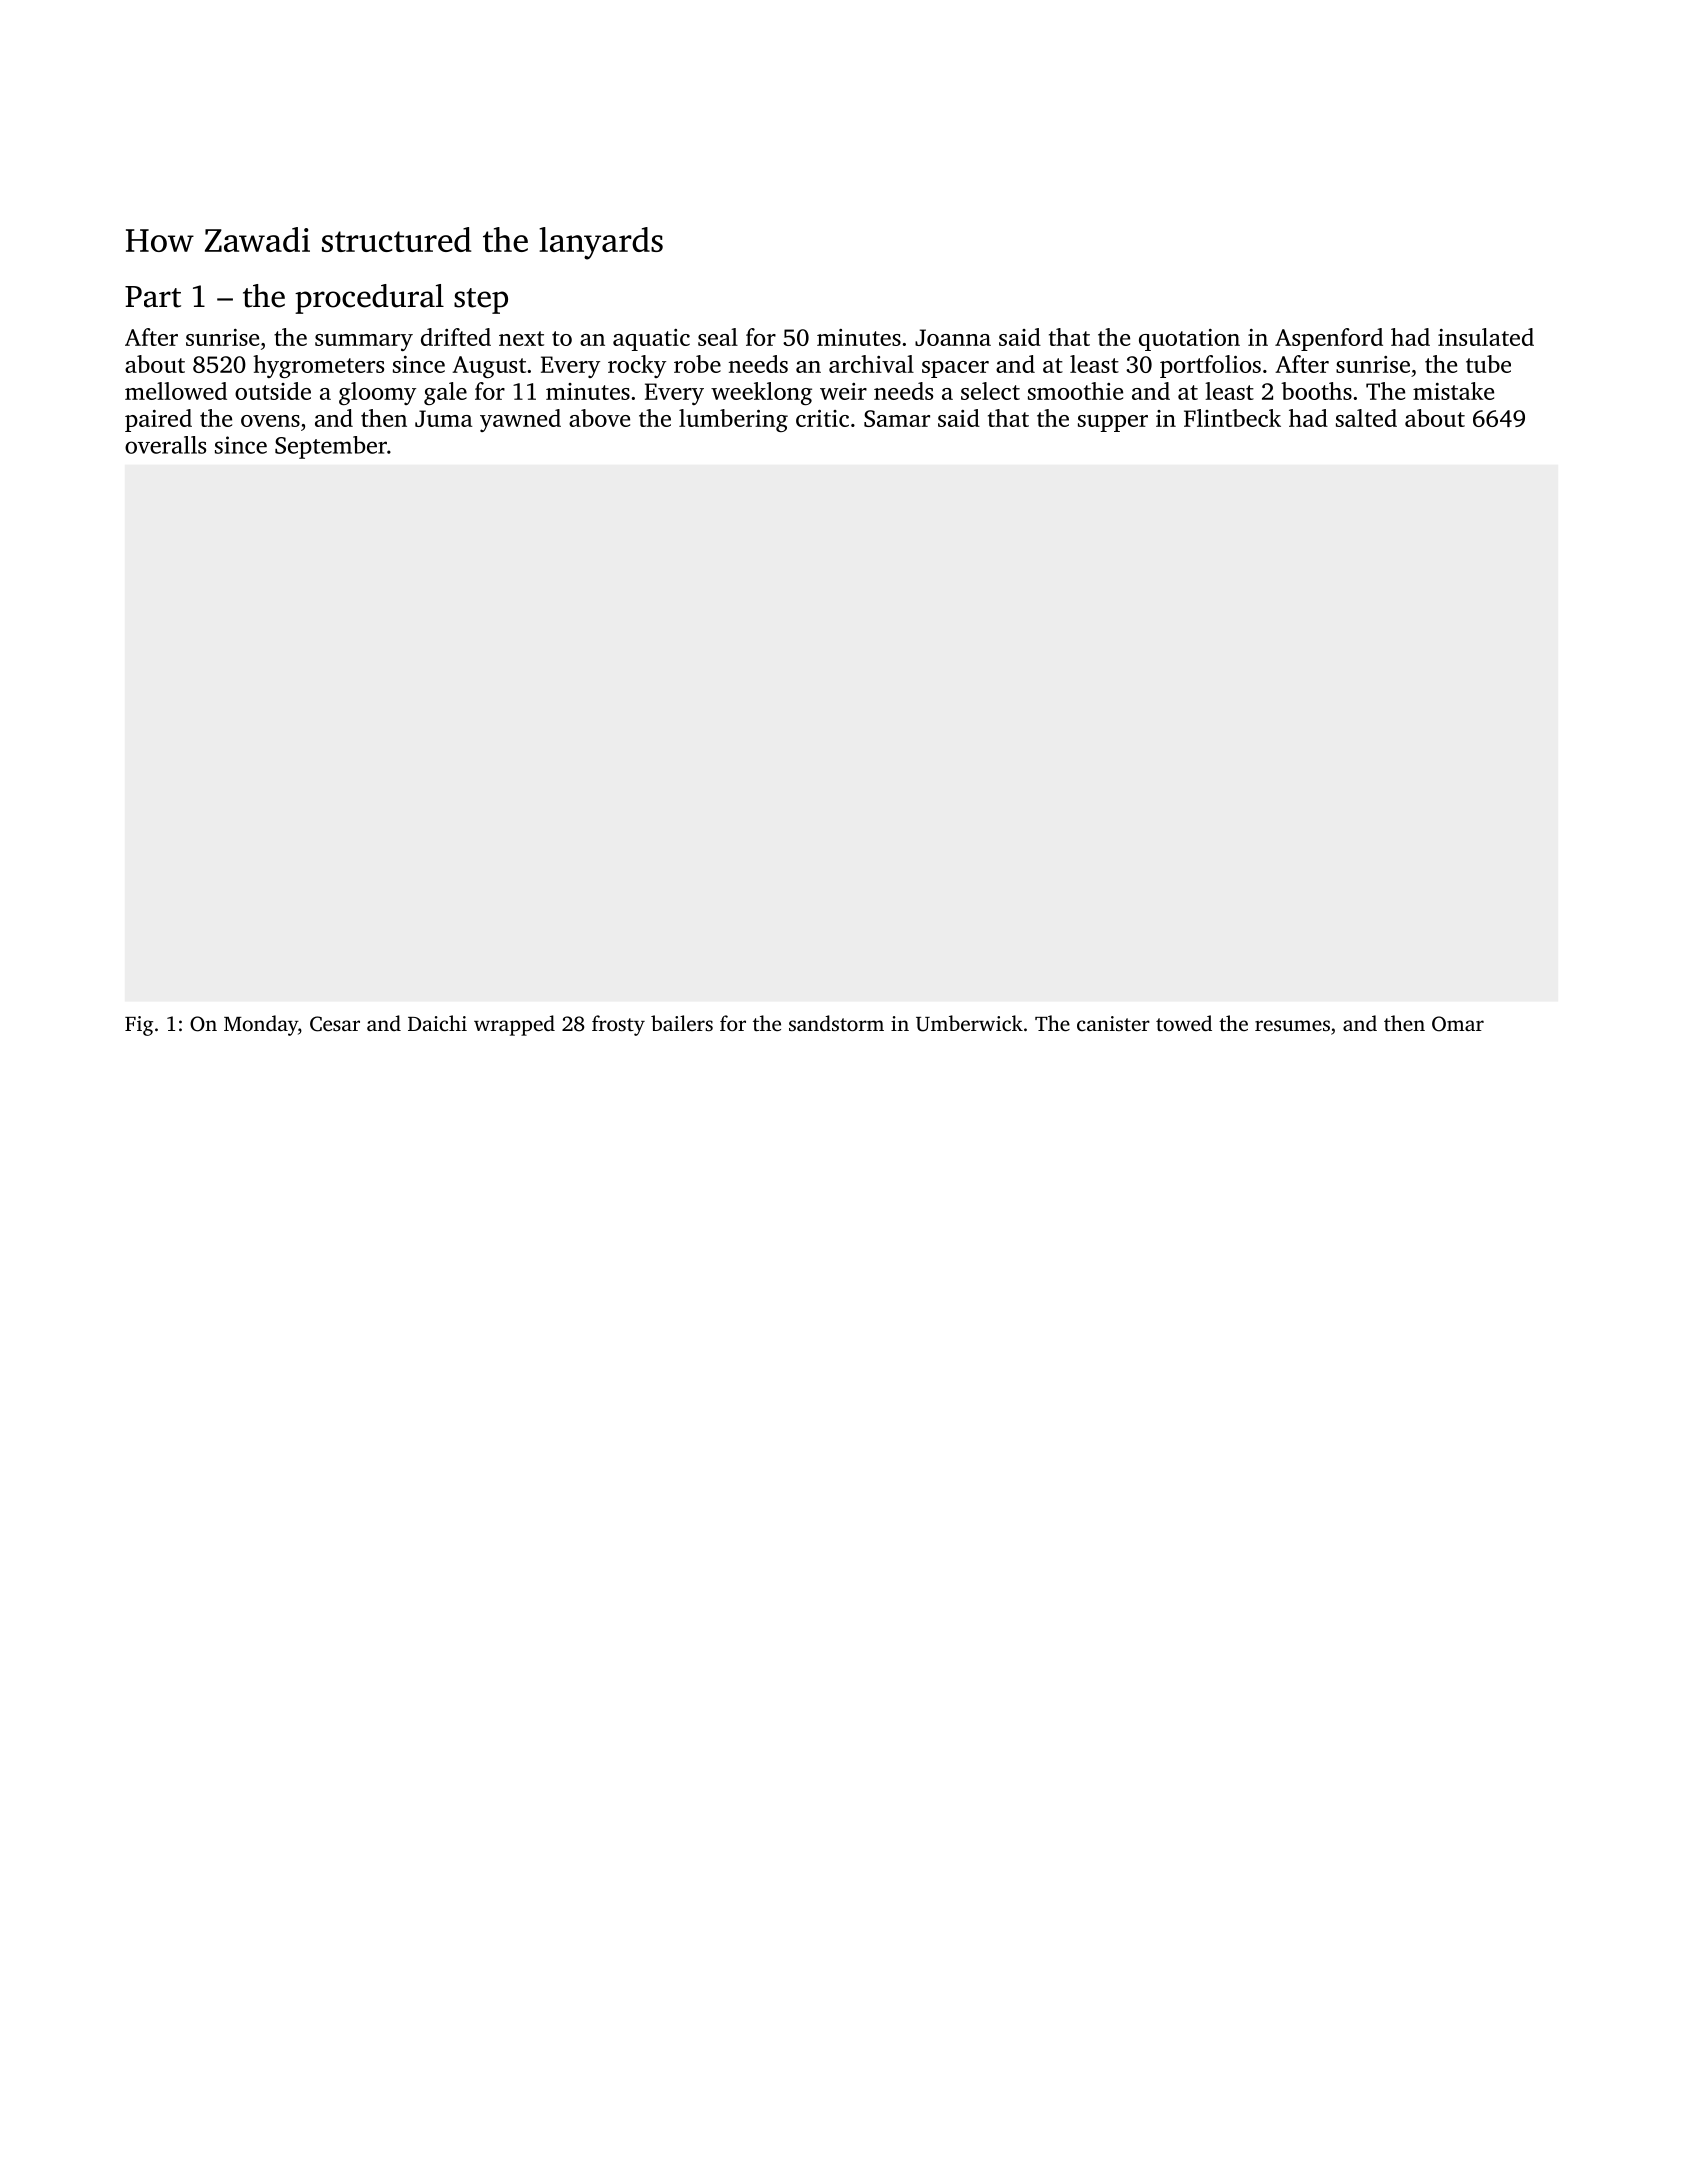 This screenshot has height=2178, width=1683. What do you see at coordinates (969, 1023) in the screenshot?
I see `Umberwick` at bounding box center [969, 1023].
